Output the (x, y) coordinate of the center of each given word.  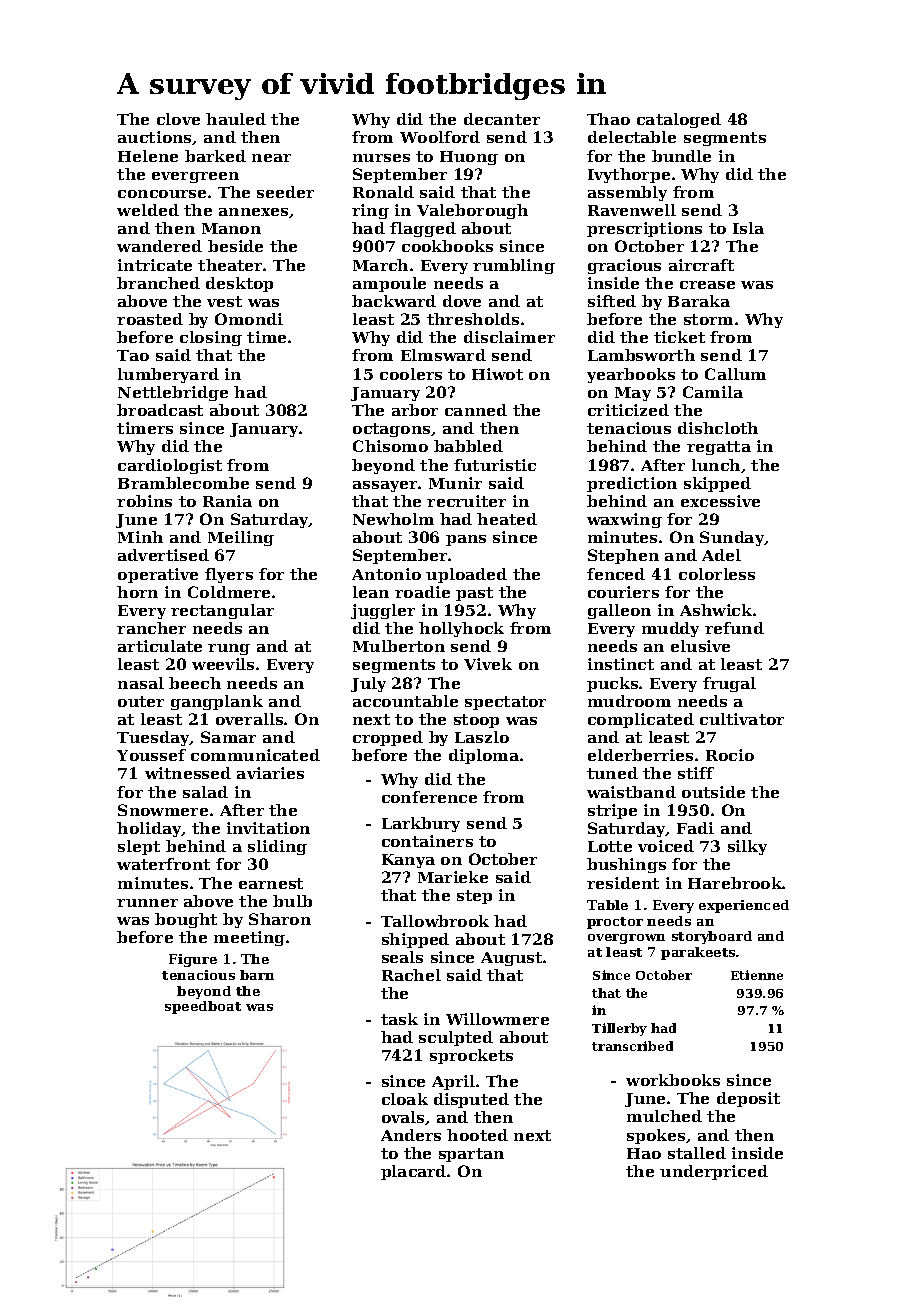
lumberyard (168, 375)
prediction (632, 484)
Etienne (757, 975)
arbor (415, 410)
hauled (236, 119)
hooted (477, 1135)
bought (186, 920)
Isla (748, 228)
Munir (455, 483)
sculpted (456, 1038)
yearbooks (631, 375)
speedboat (203, 1007)
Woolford (440, 137)
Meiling (241, 538)
